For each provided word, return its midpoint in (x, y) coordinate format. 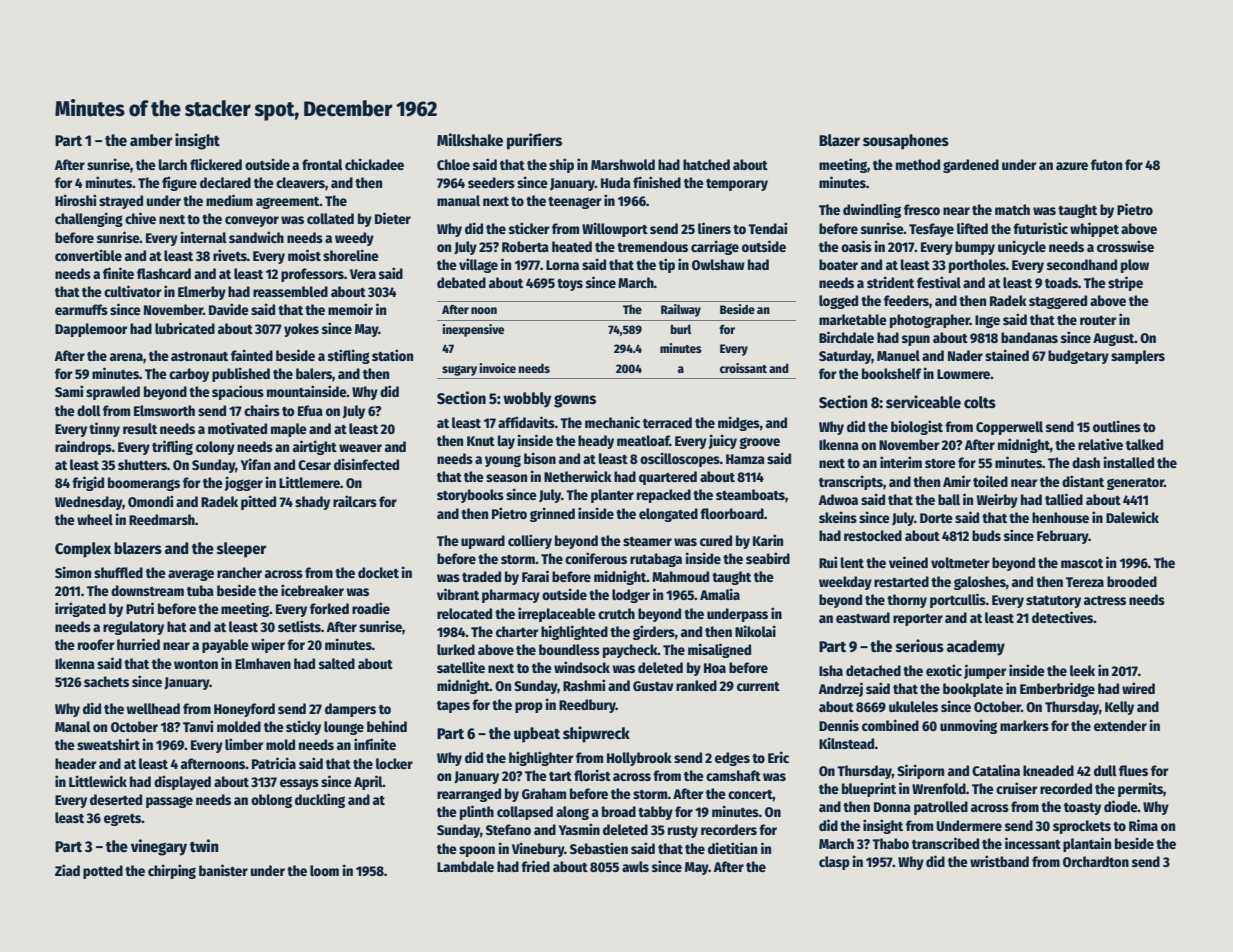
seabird (768, 558)
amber (151, 140)
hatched (706, 164)
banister (223, 870)
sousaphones (906, 142)
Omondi (150, 501)
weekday (845, 583)
